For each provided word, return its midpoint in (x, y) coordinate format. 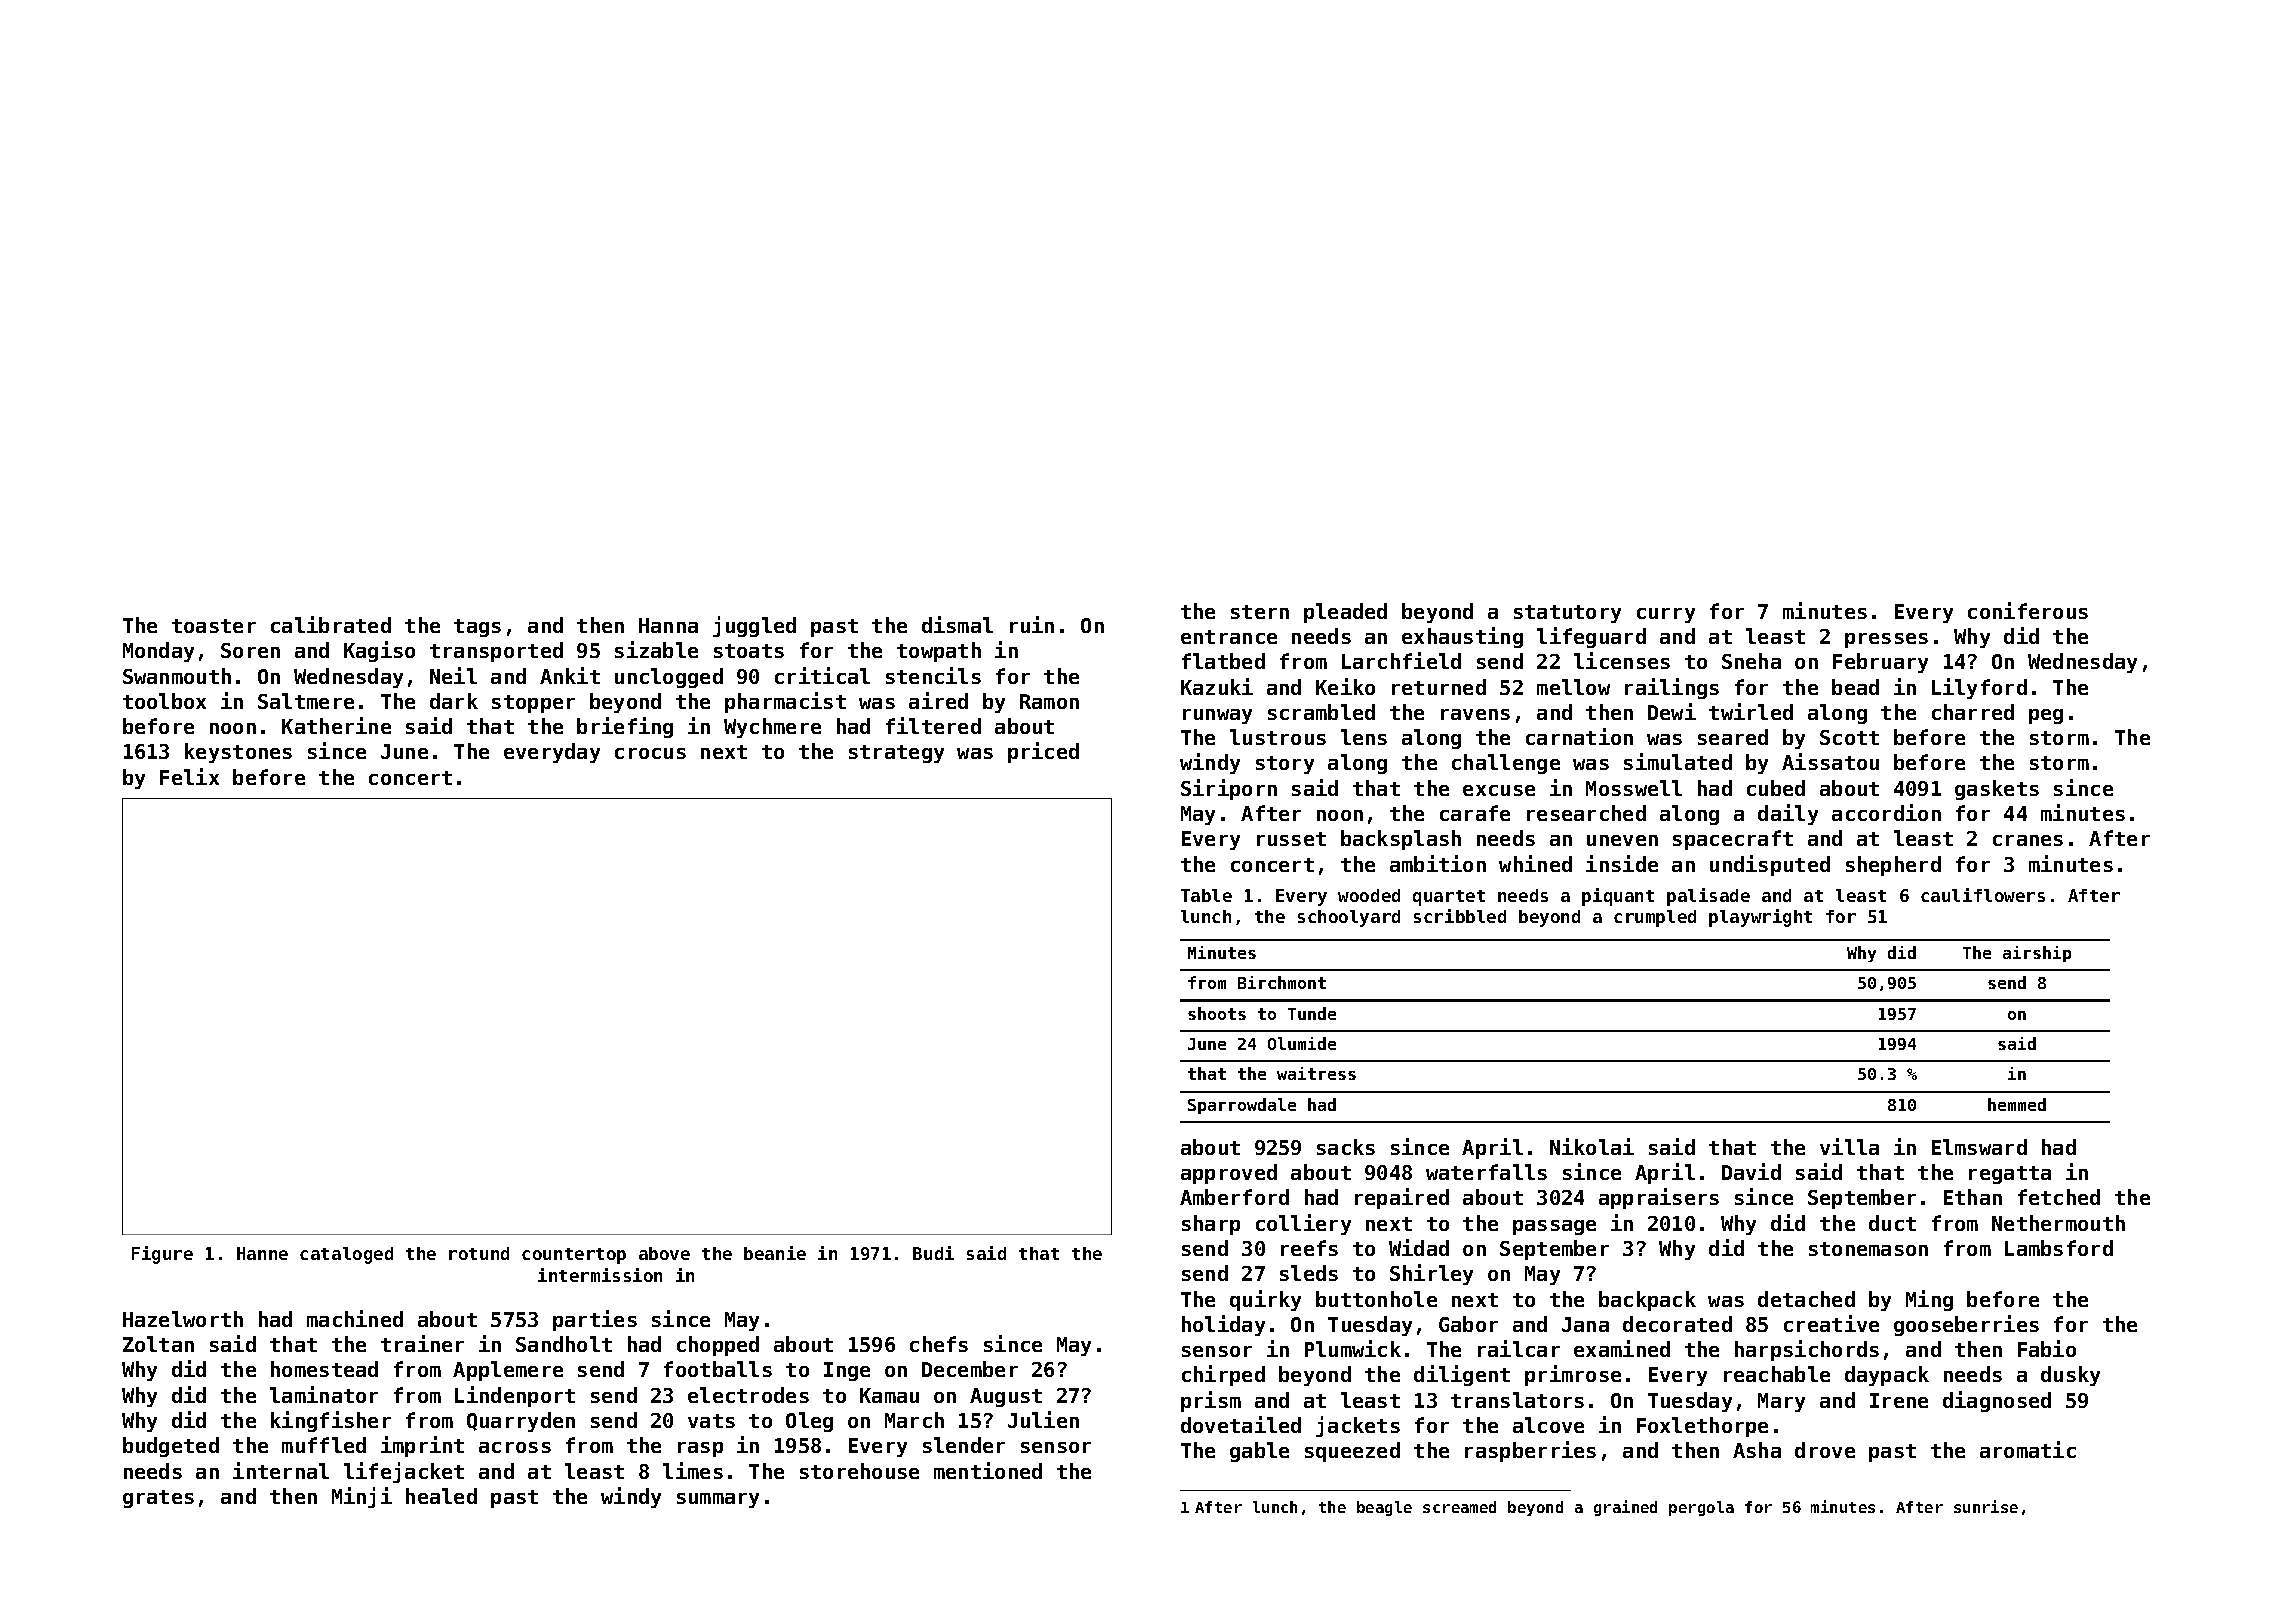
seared (1733, 737)
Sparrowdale (1242, 1106)
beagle (1384, 1508)
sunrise (1986, 1506)
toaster (214, 626)
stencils (933, 675)
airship (2037, 954)
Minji (362, 1497)
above (664, 1253)
